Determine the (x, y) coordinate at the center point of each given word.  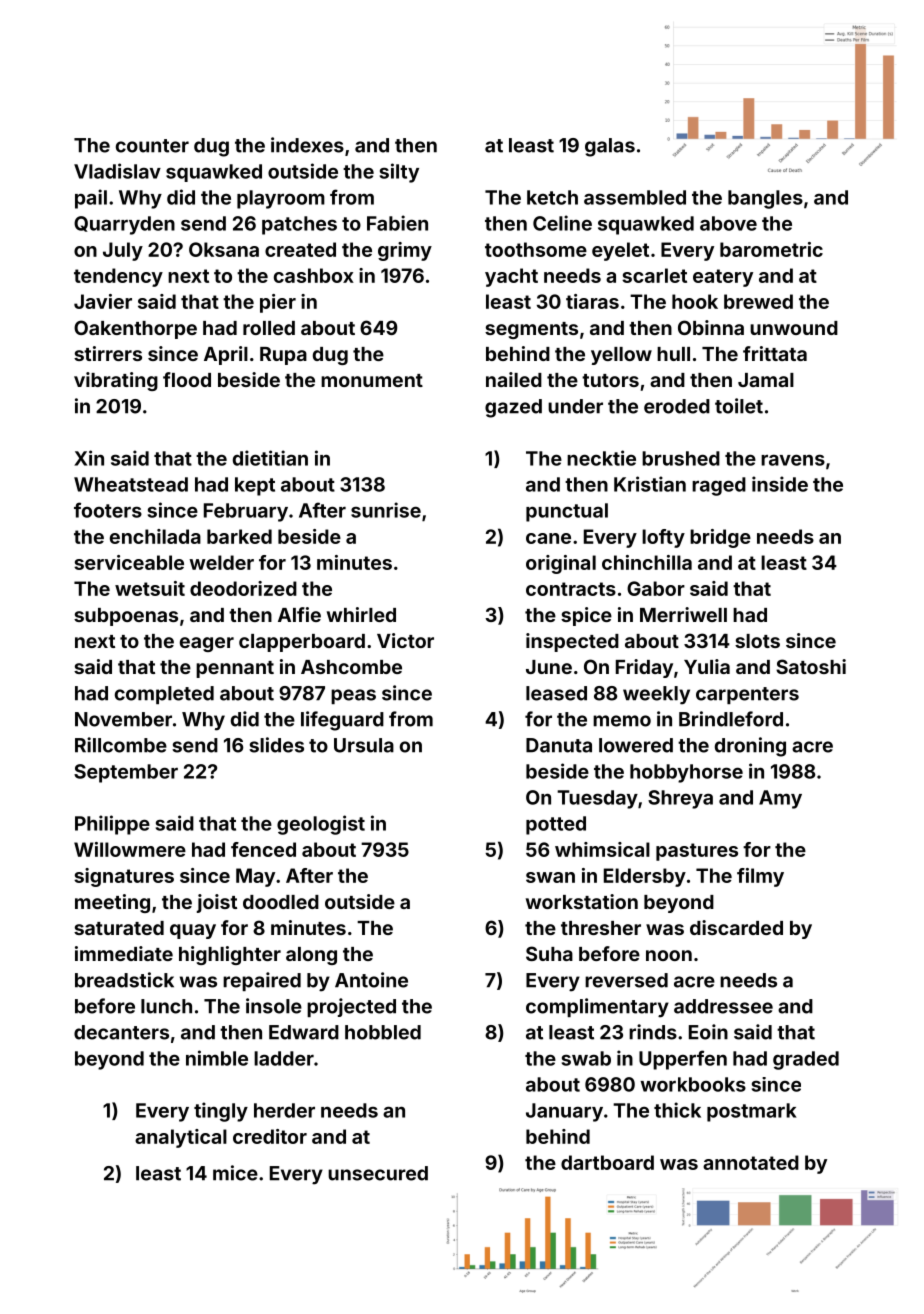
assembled (635, 197)
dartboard (607, 1162)
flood (187, 379)
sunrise (386, 510)
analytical (181, 1138)
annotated (751, 1162)
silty (399, 173)
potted (556, 825)
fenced (263, 849)
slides (276, 745)
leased (556, 693)
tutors (610, 380)
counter (152, 146)
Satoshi (811, 666)
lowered (636, 745)
